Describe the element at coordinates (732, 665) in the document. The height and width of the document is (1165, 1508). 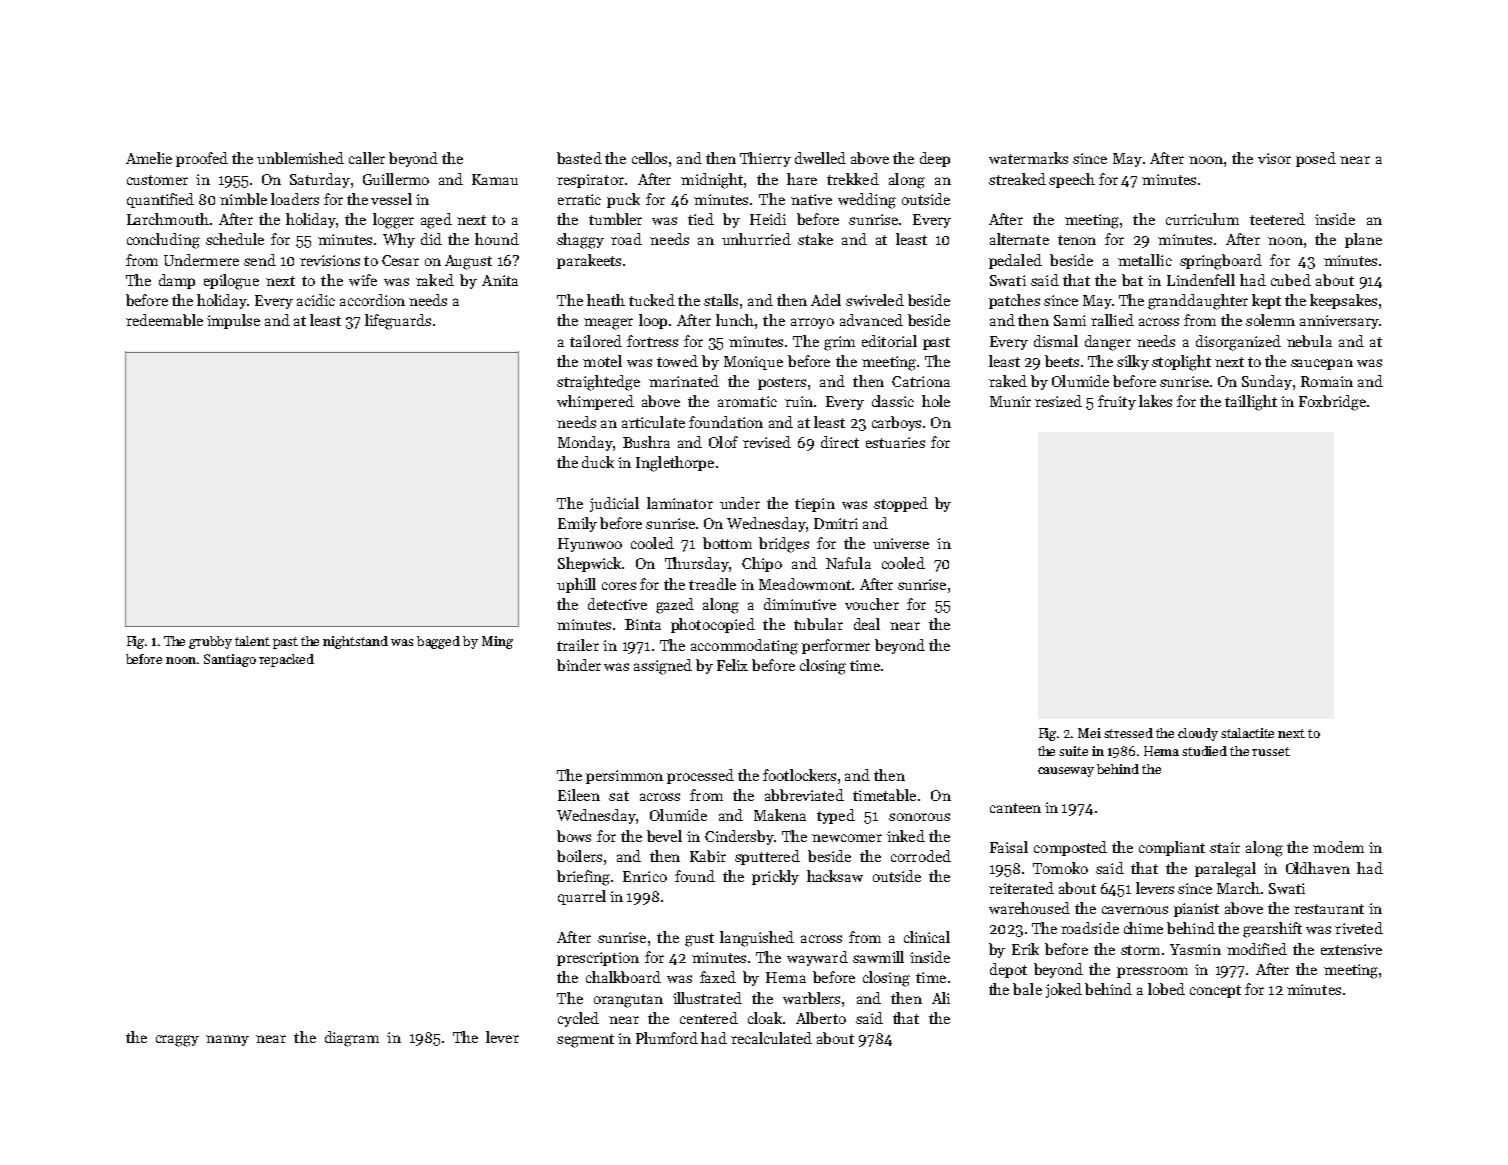
I see `Felix` at that location.
